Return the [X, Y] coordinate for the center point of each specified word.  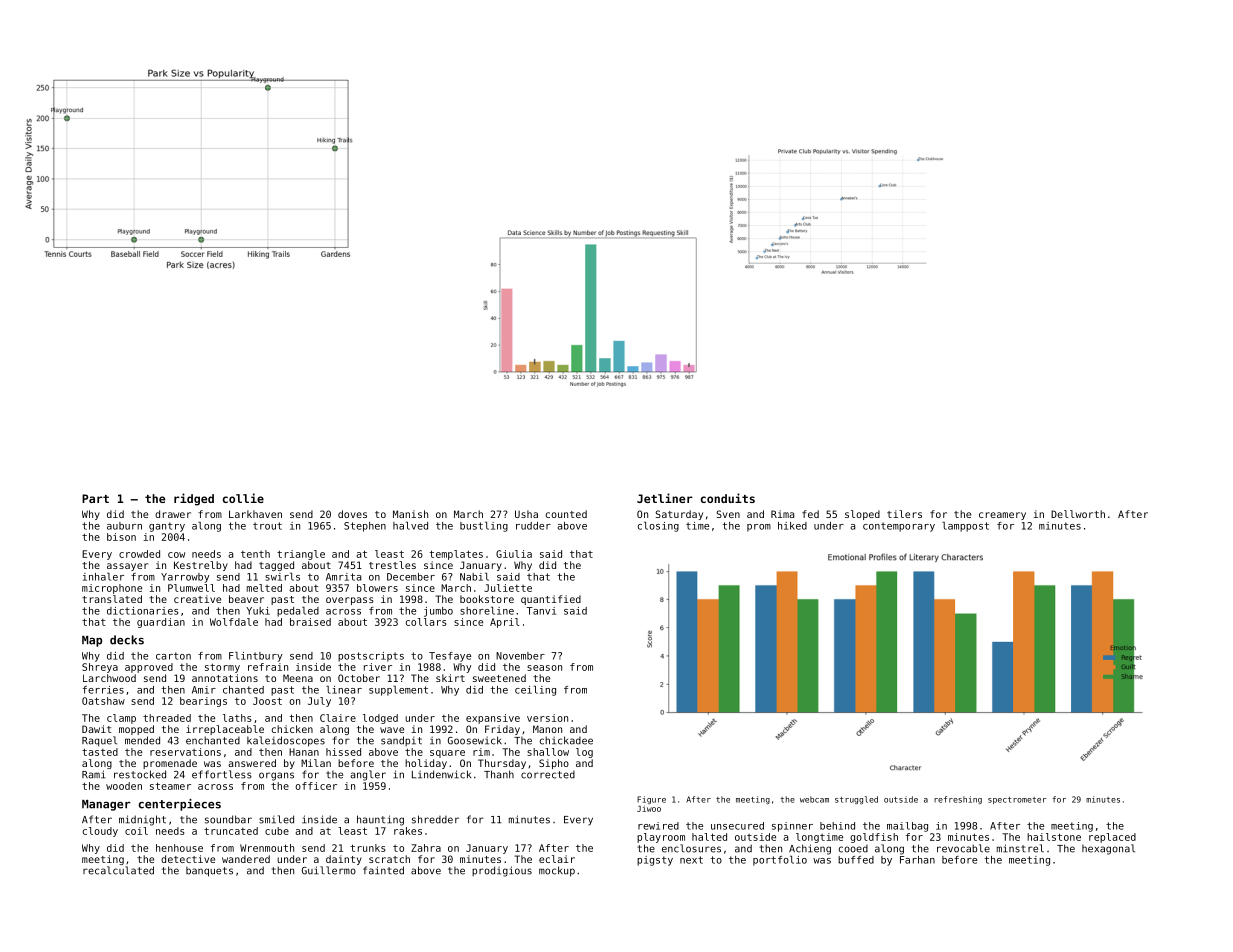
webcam [814, 799]
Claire [338, 718]
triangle [301, 555]
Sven [728, 514]
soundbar [228, 819]
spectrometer [1017, 800]
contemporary [899, 527]
